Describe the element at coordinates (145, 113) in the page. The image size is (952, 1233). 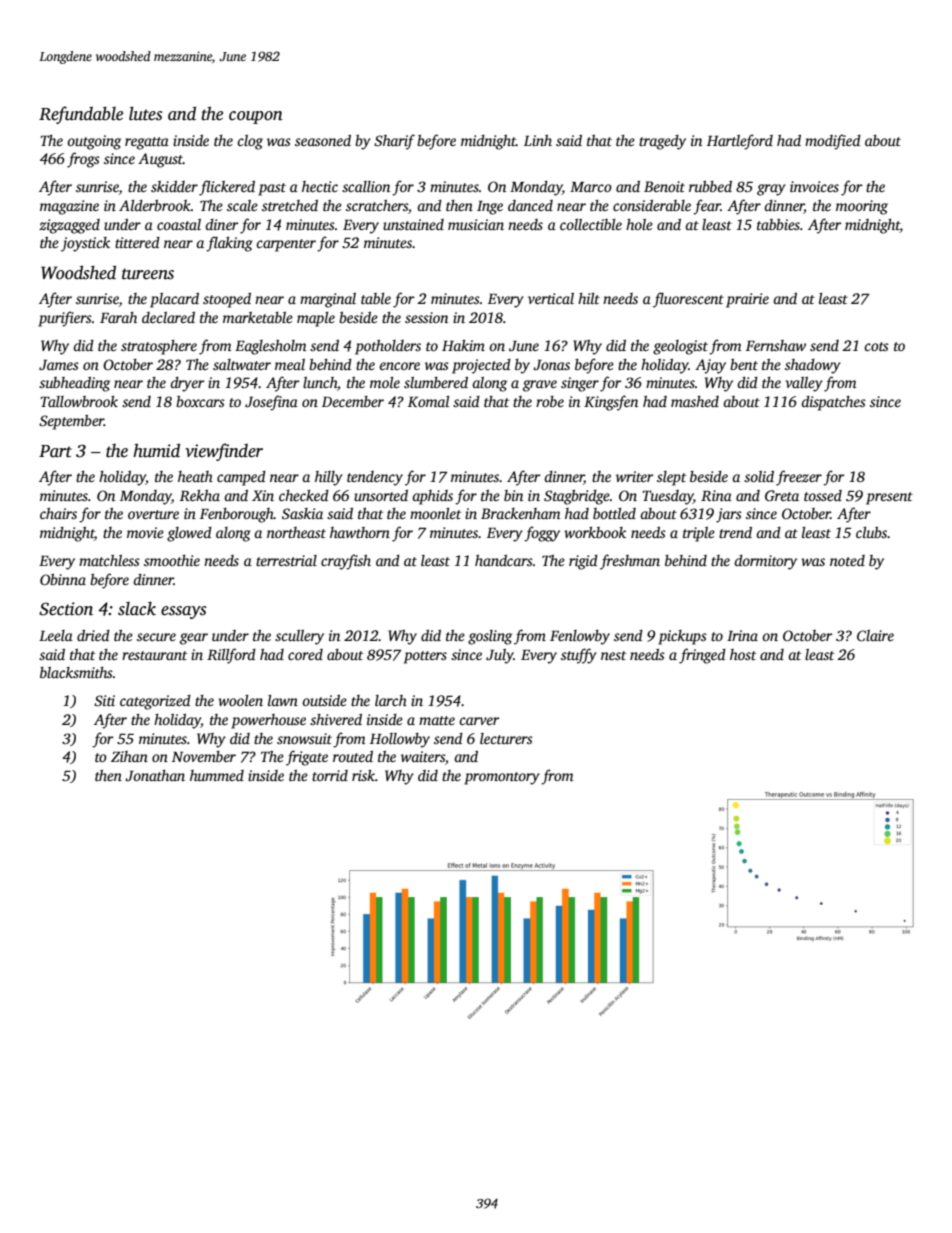
I see `lutes` at that location.
